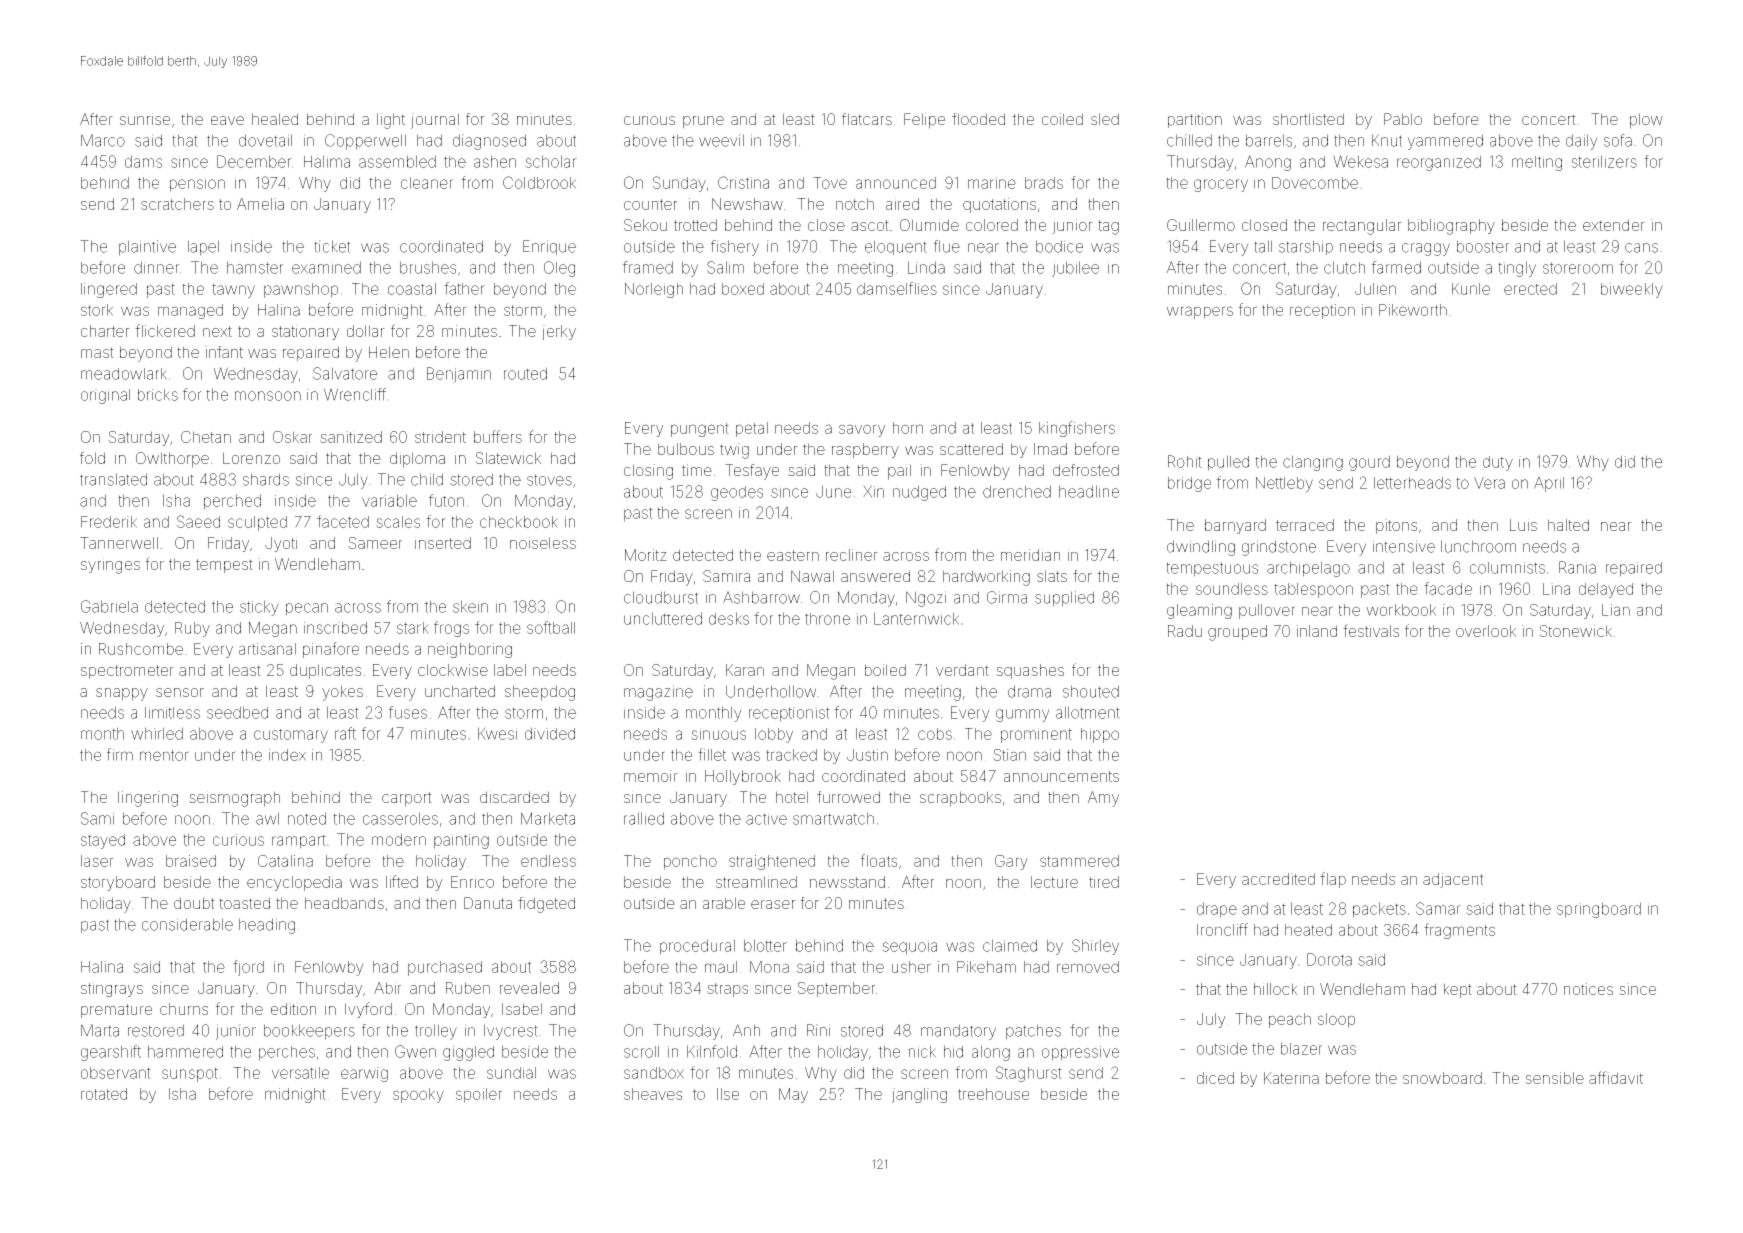 The image size is (1743, 1233). What do you see at coordinates (109, 522) in the screenshot?
I see `Frederik` at bounding box center [109, 522].
